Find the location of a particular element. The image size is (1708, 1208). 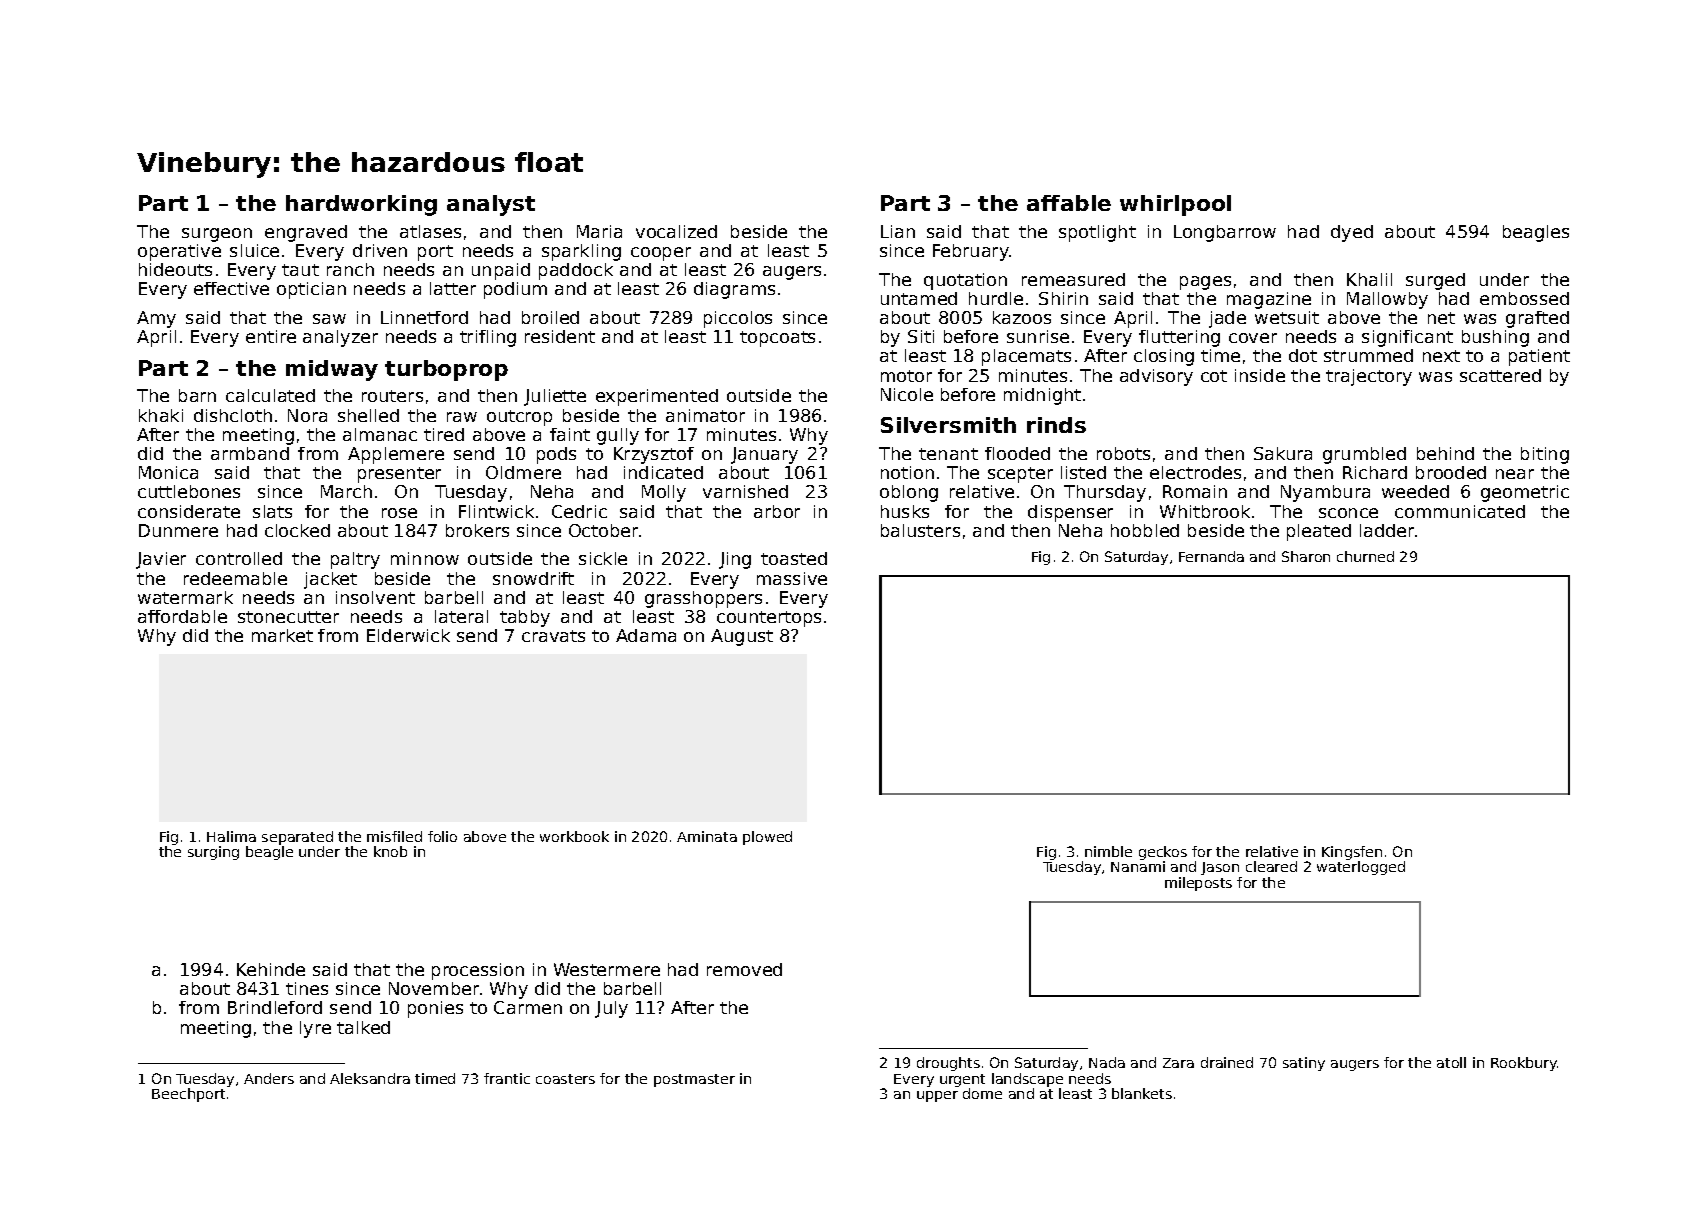

analyst is located at coordinates (491, 205).
